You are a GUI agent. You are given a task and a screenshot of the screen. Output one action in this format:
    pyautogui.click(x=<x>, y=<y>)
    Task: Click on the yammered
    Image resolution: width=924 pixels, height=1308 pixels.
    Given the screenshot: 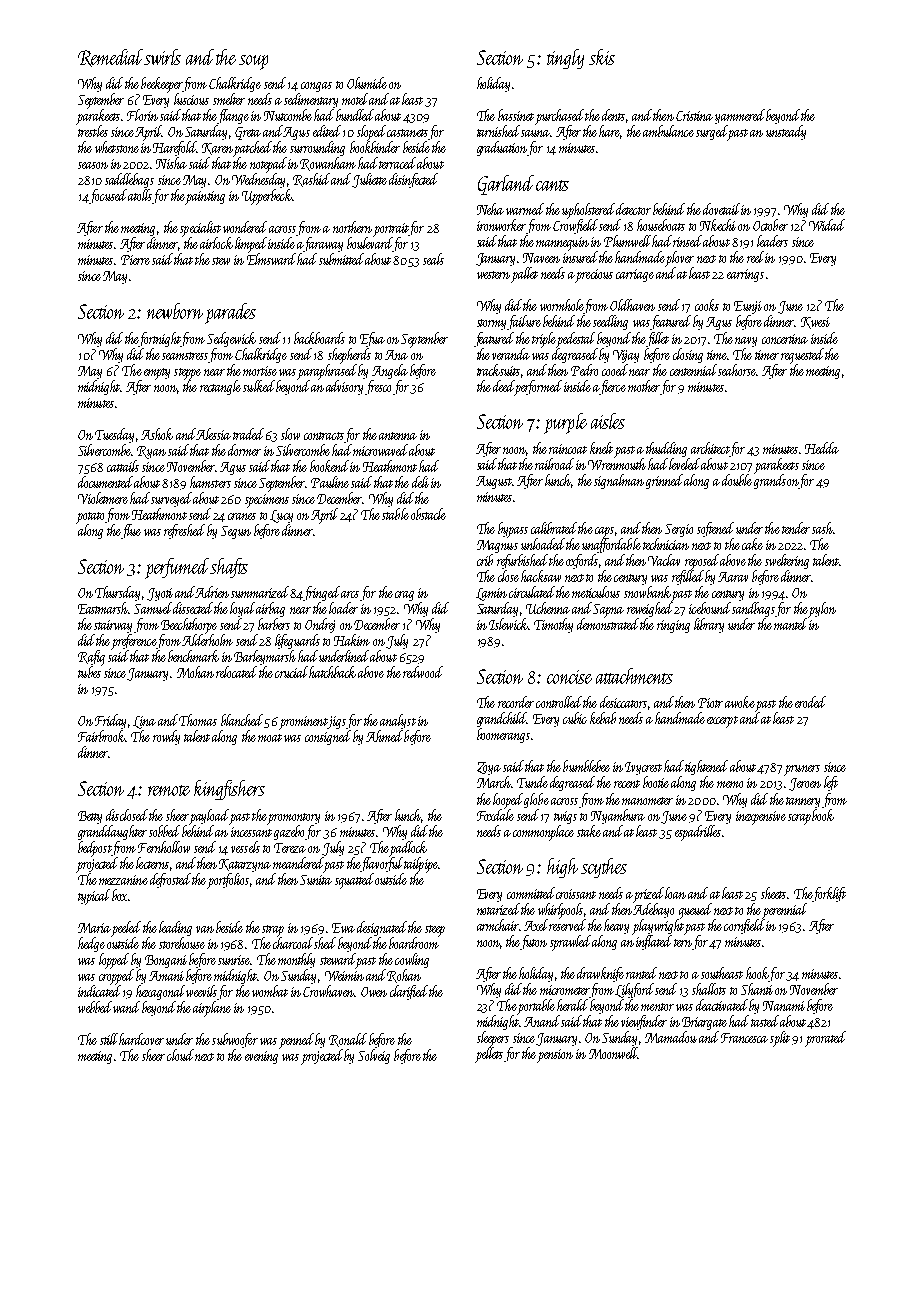 What is the action you would take?
    pyautogui.click(x=740, y=116)
